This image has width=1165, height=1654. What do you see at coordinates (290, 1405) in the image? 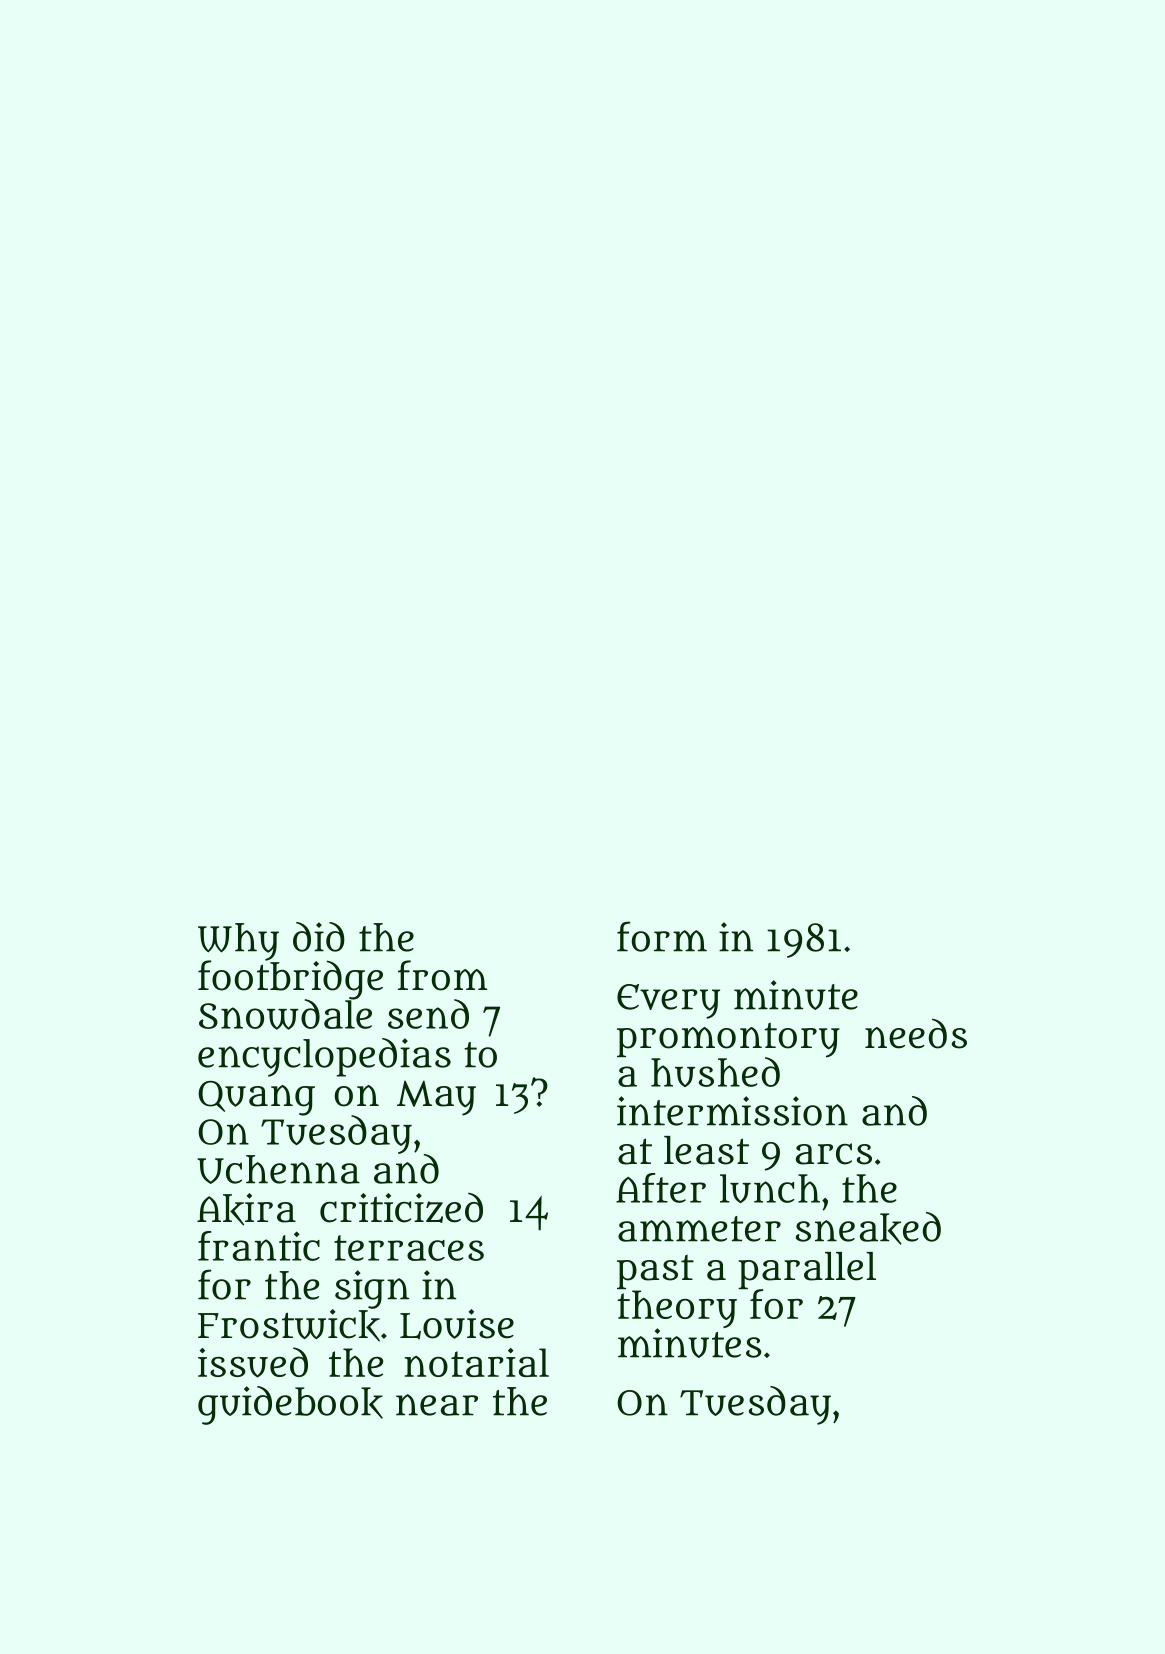
I see `guidebook` at bounding box center [290, 1405].
